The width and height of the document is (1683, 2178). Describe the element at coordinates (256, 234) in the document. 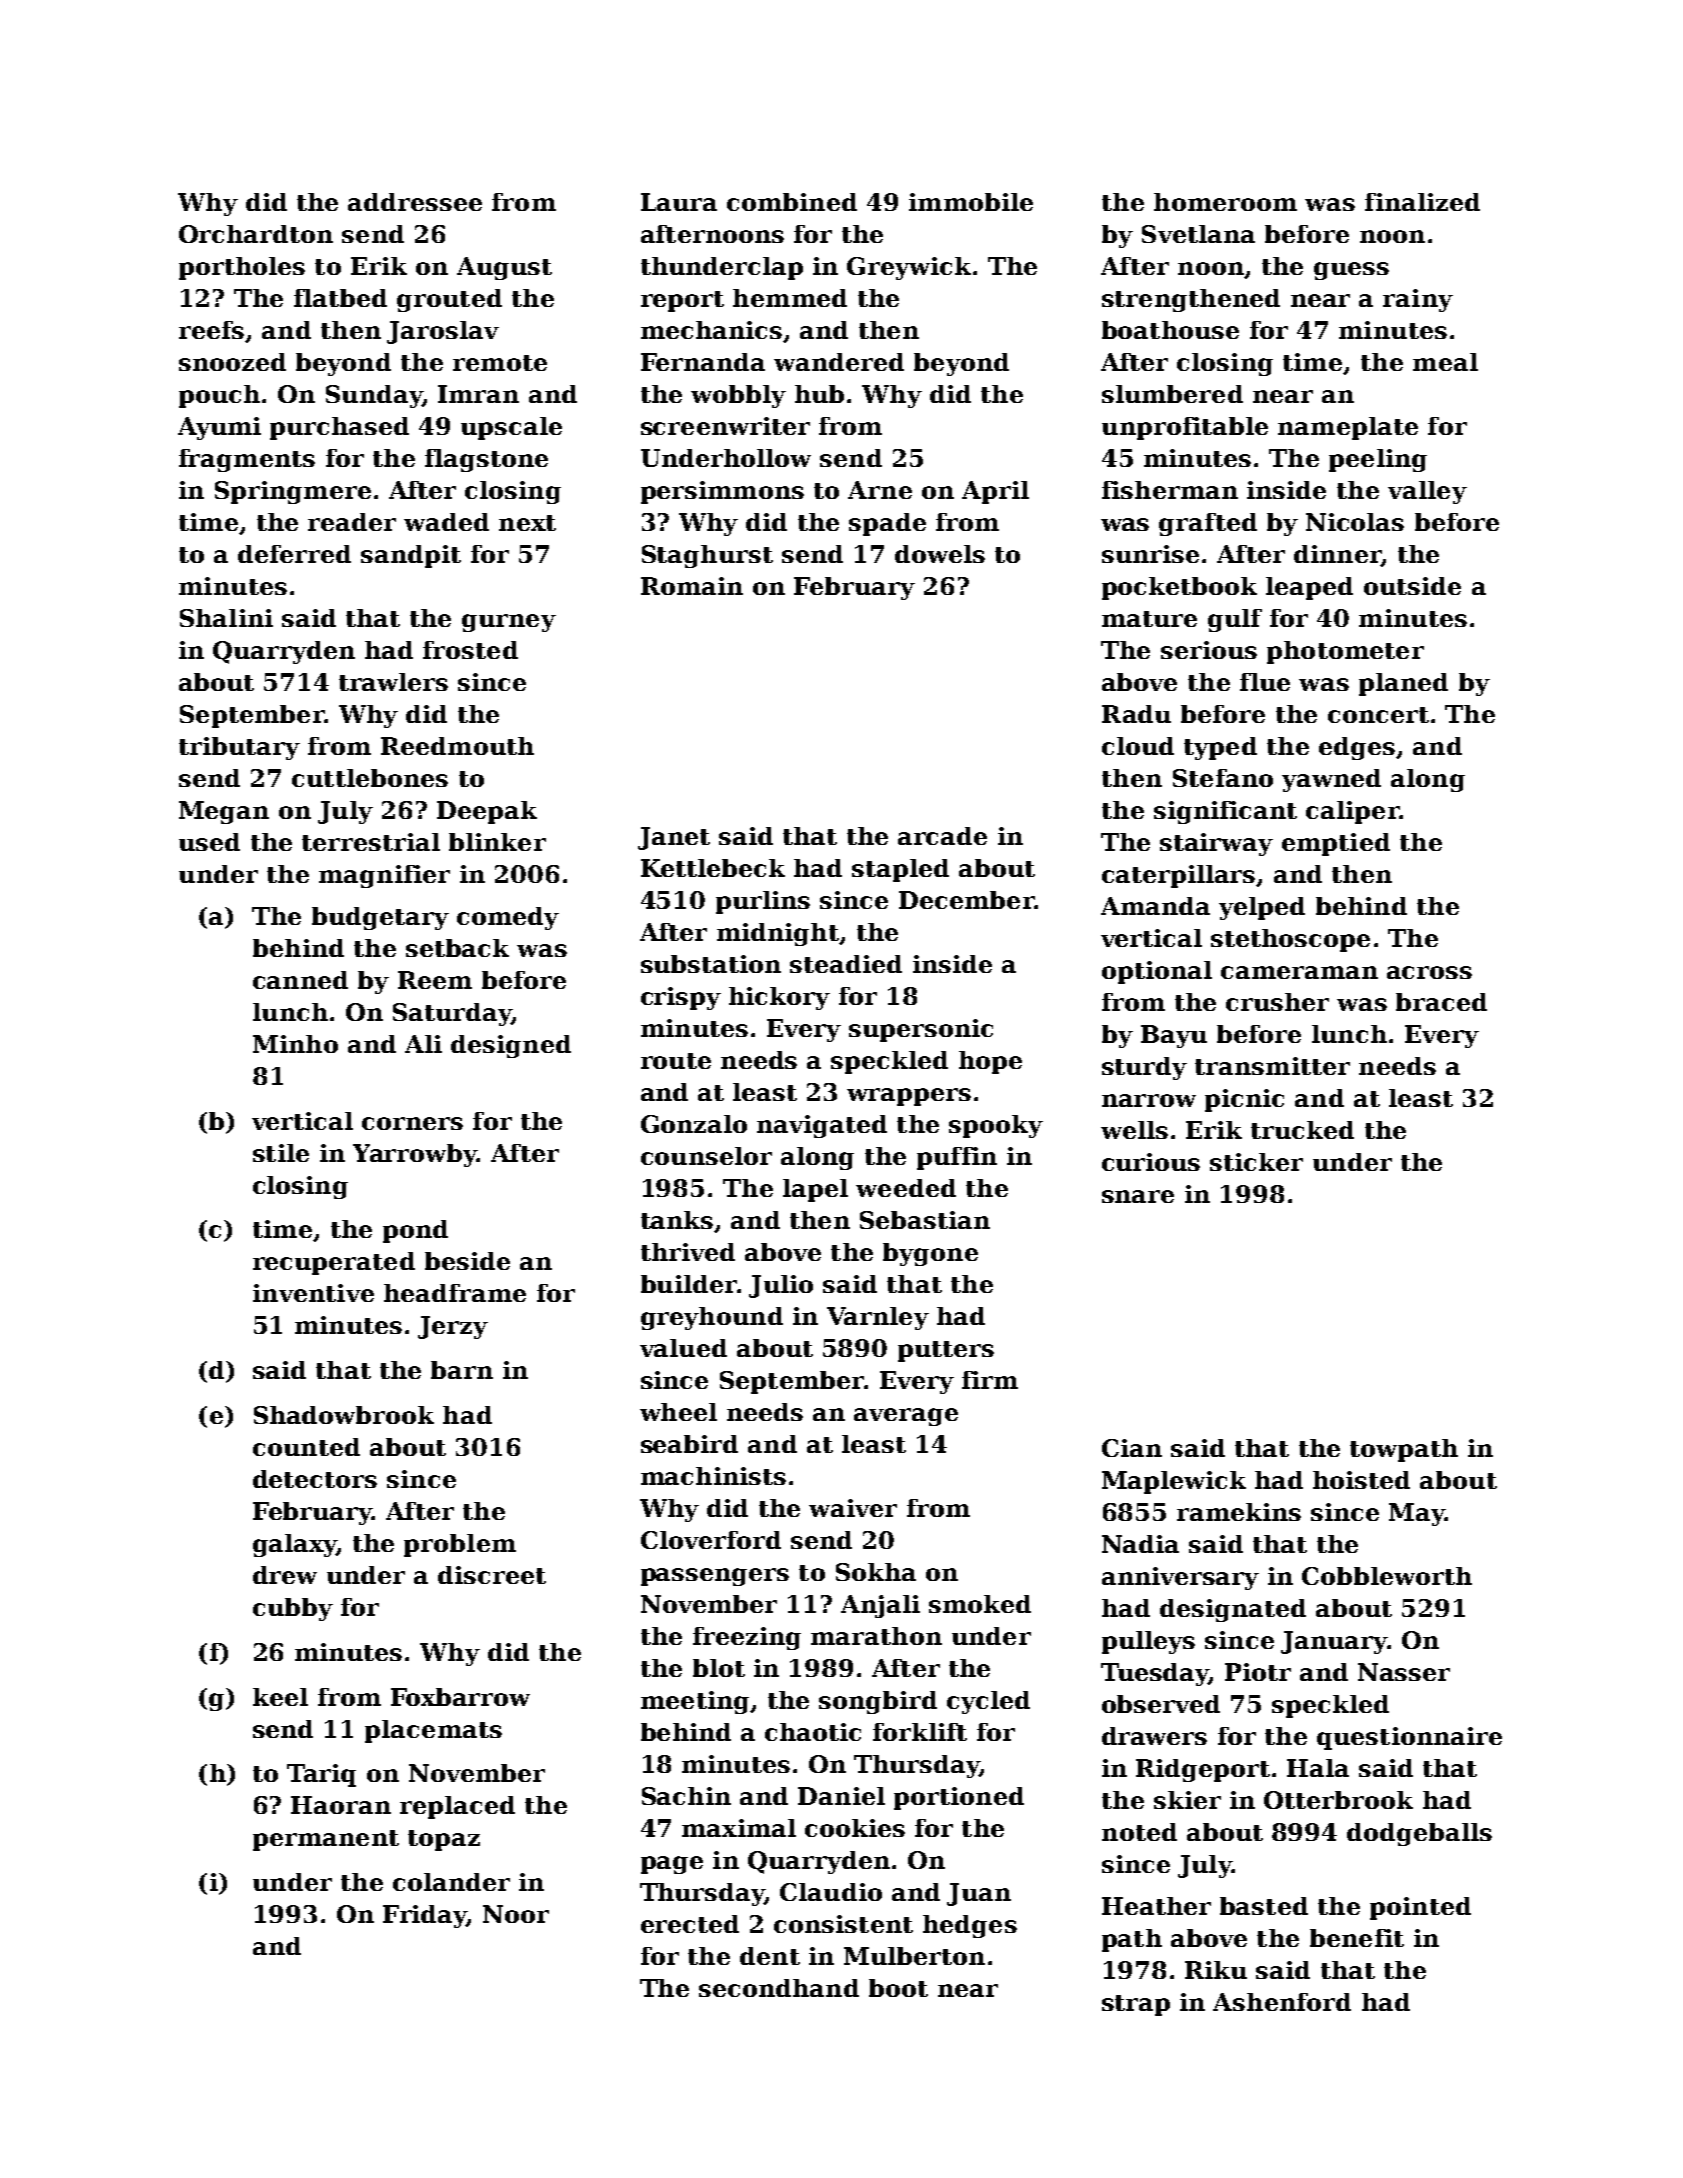

I see `Orchardton` at that location.
